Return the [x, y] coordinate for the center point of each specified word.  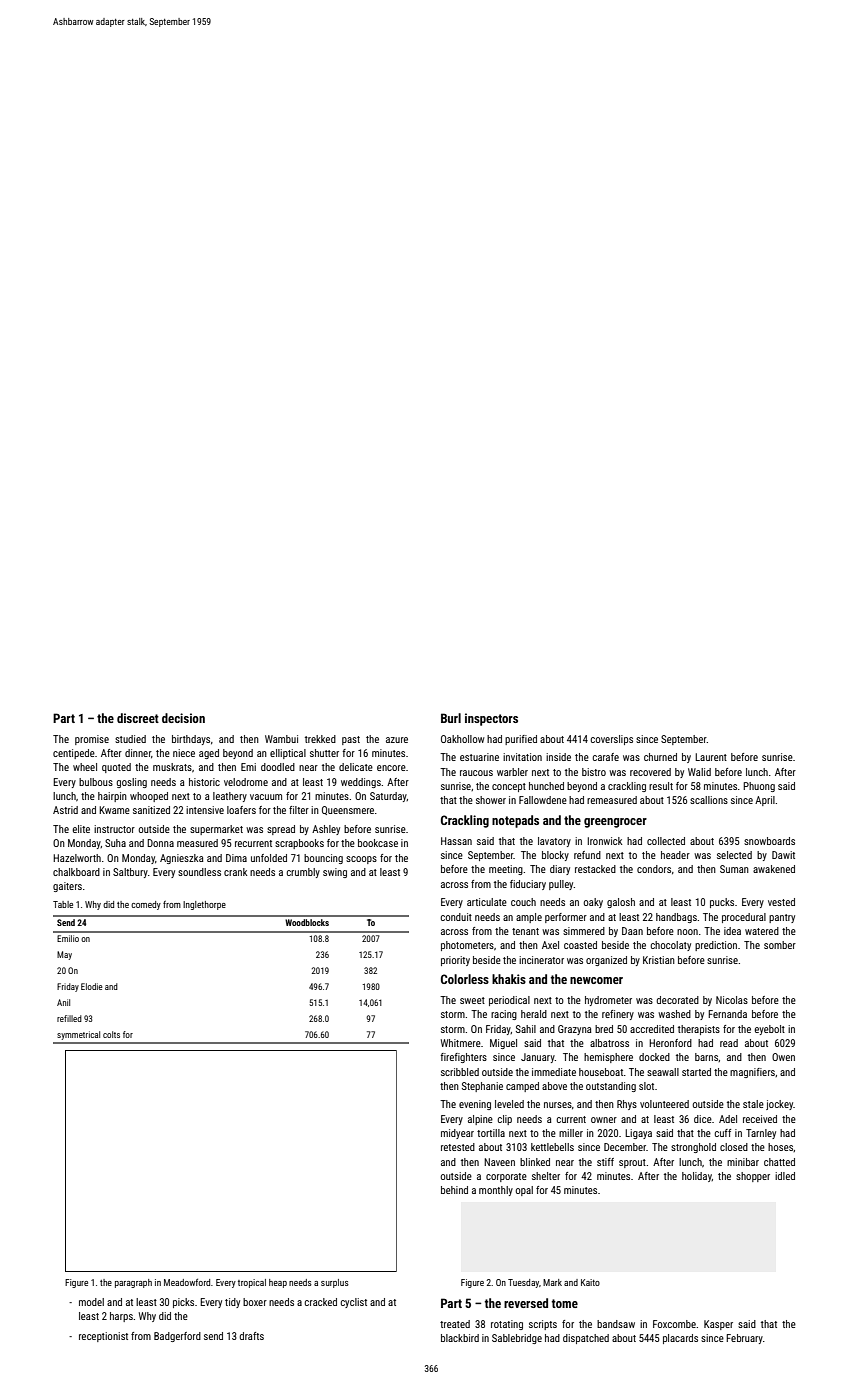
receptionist [103, 1337]
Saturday [388, 797]
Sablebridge [517, 1339]
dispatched [586, 1339]
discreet [138, 718]
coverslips [612, 740]
